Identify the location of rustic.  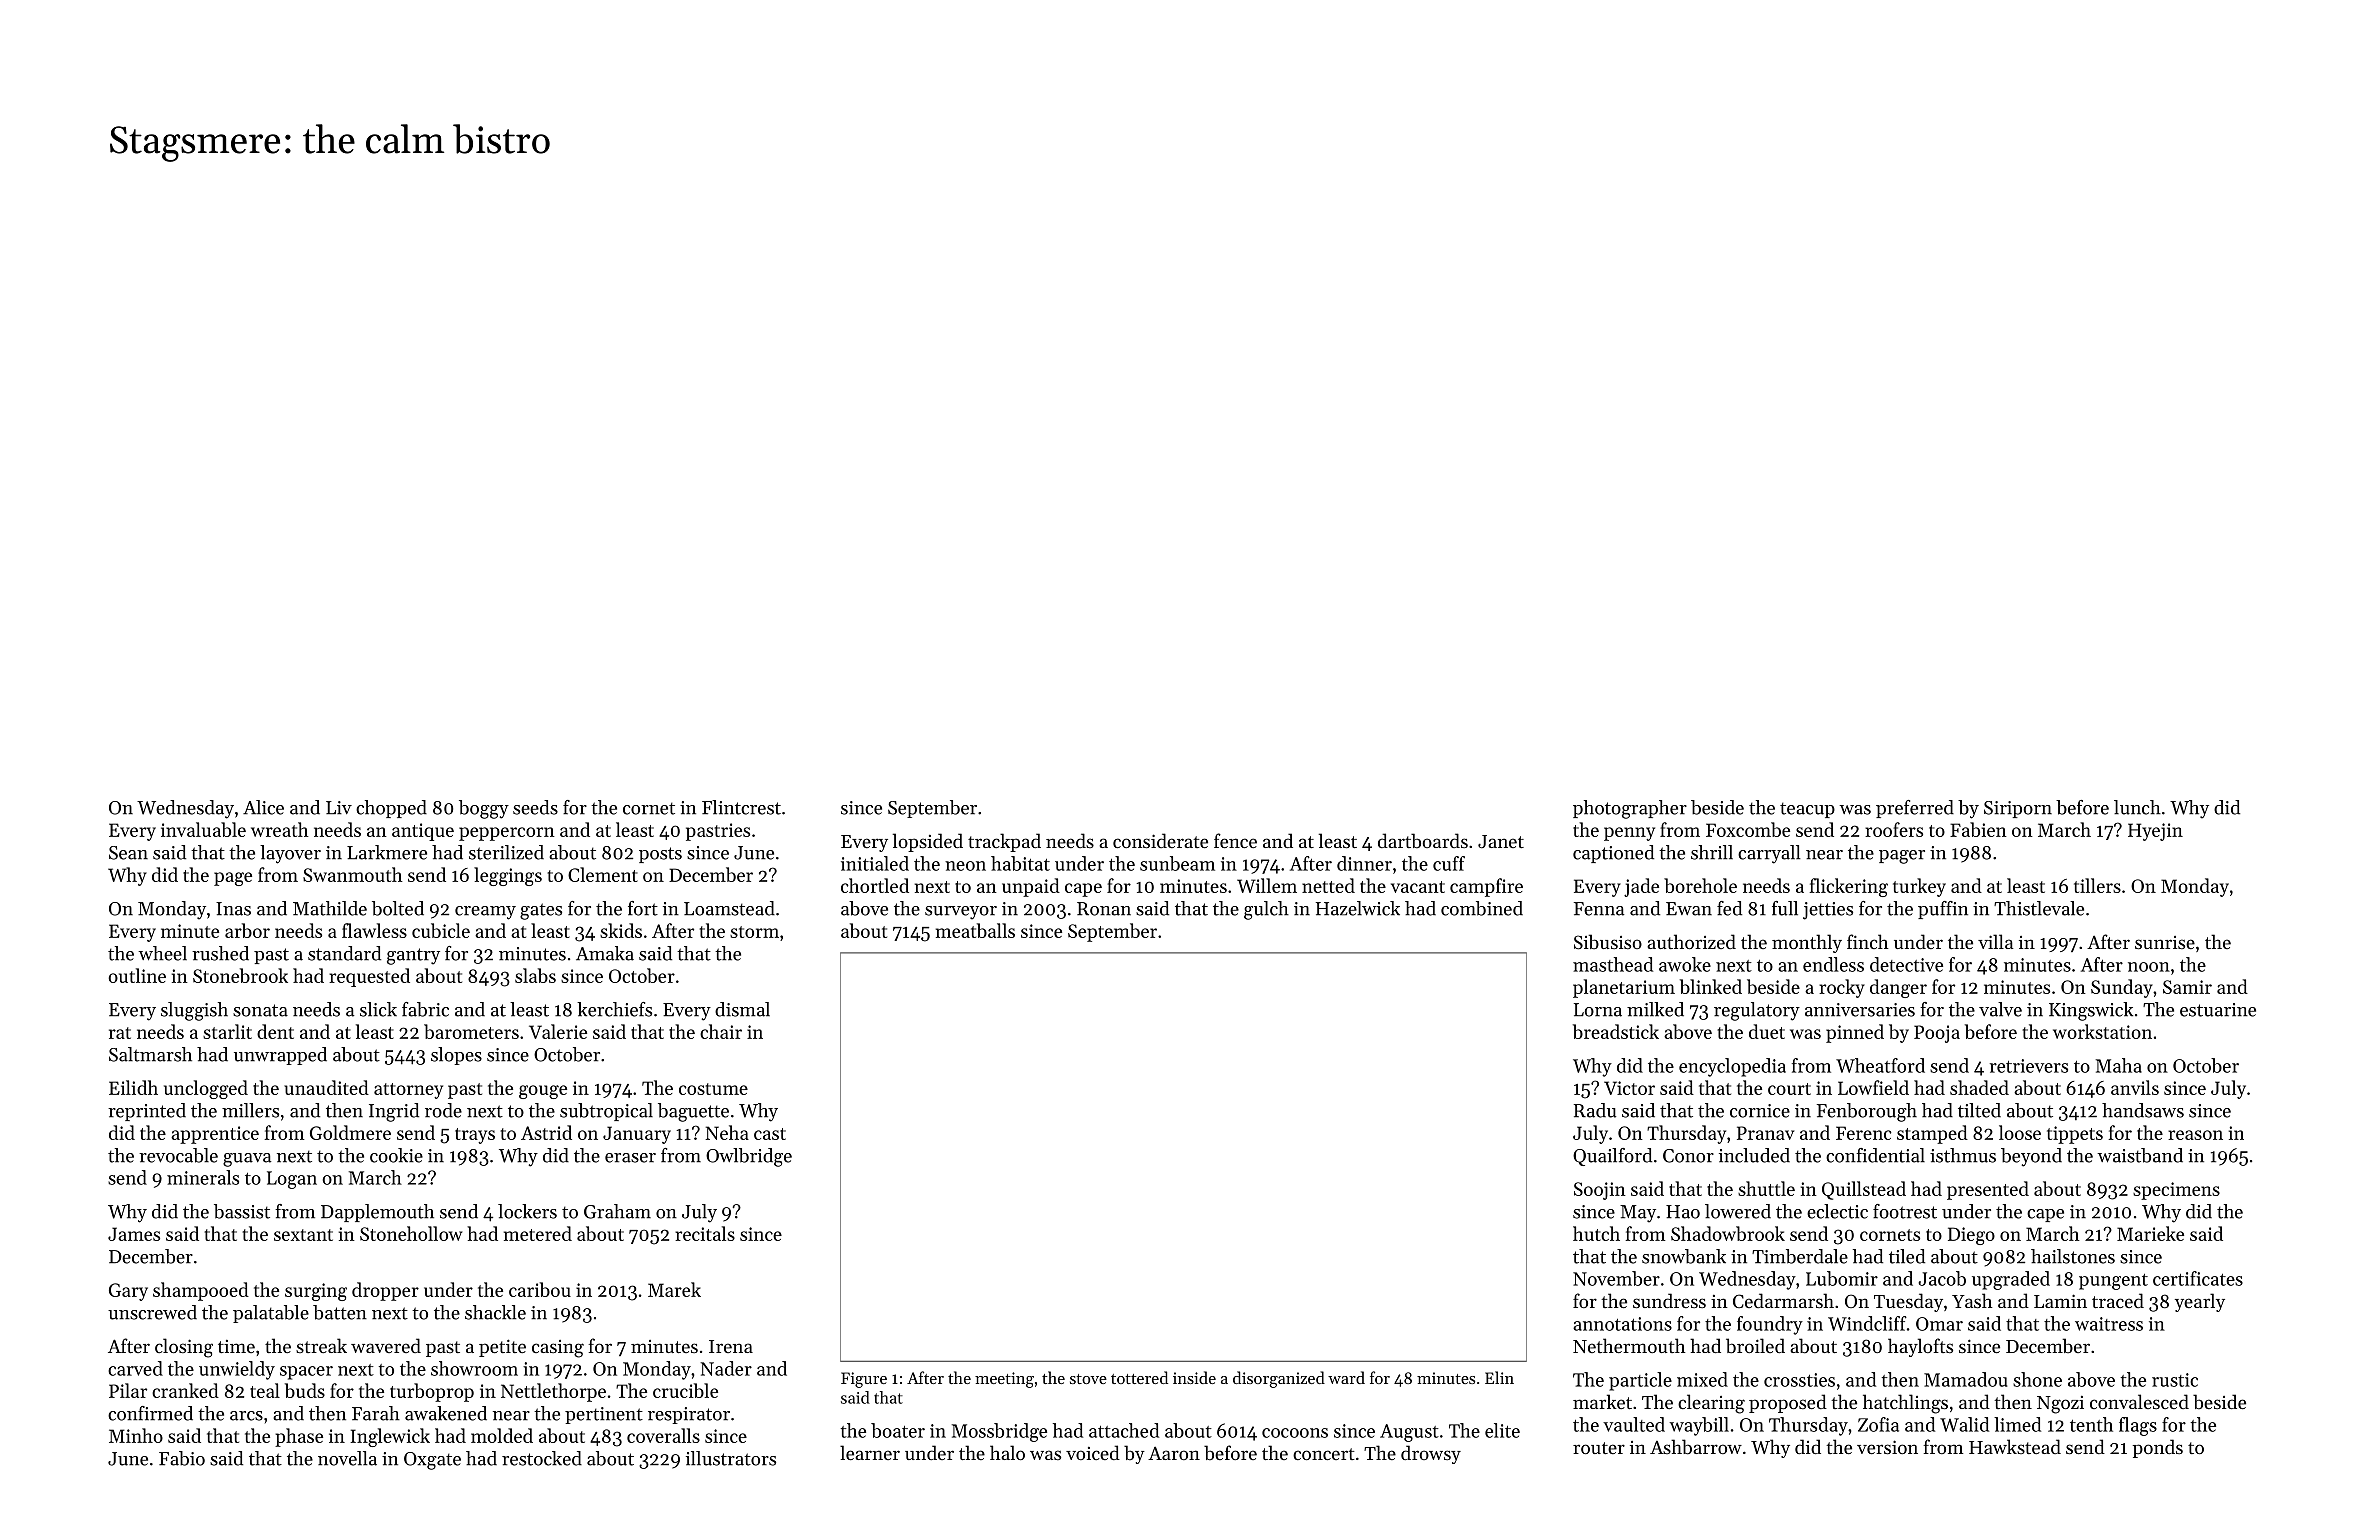
(2175, 1380).
